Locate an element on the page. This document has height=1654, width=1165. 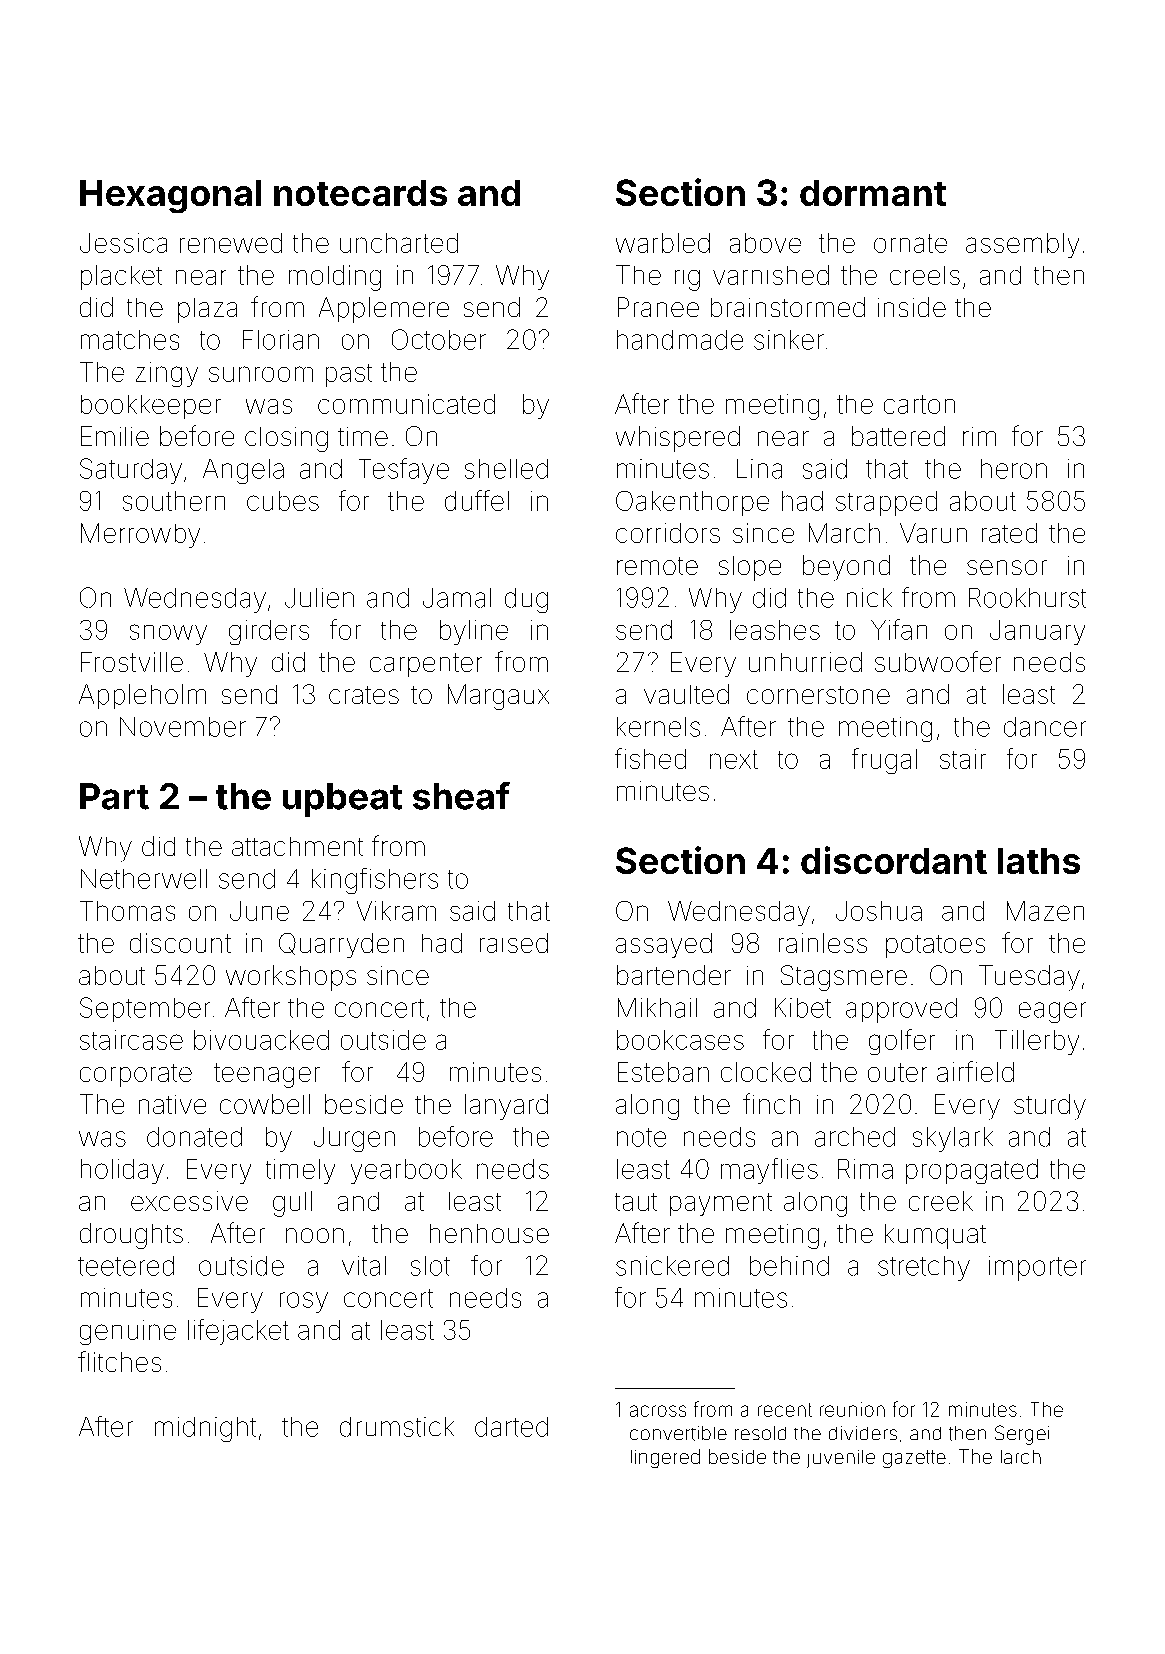
March is located at coordinates (844, 533).
